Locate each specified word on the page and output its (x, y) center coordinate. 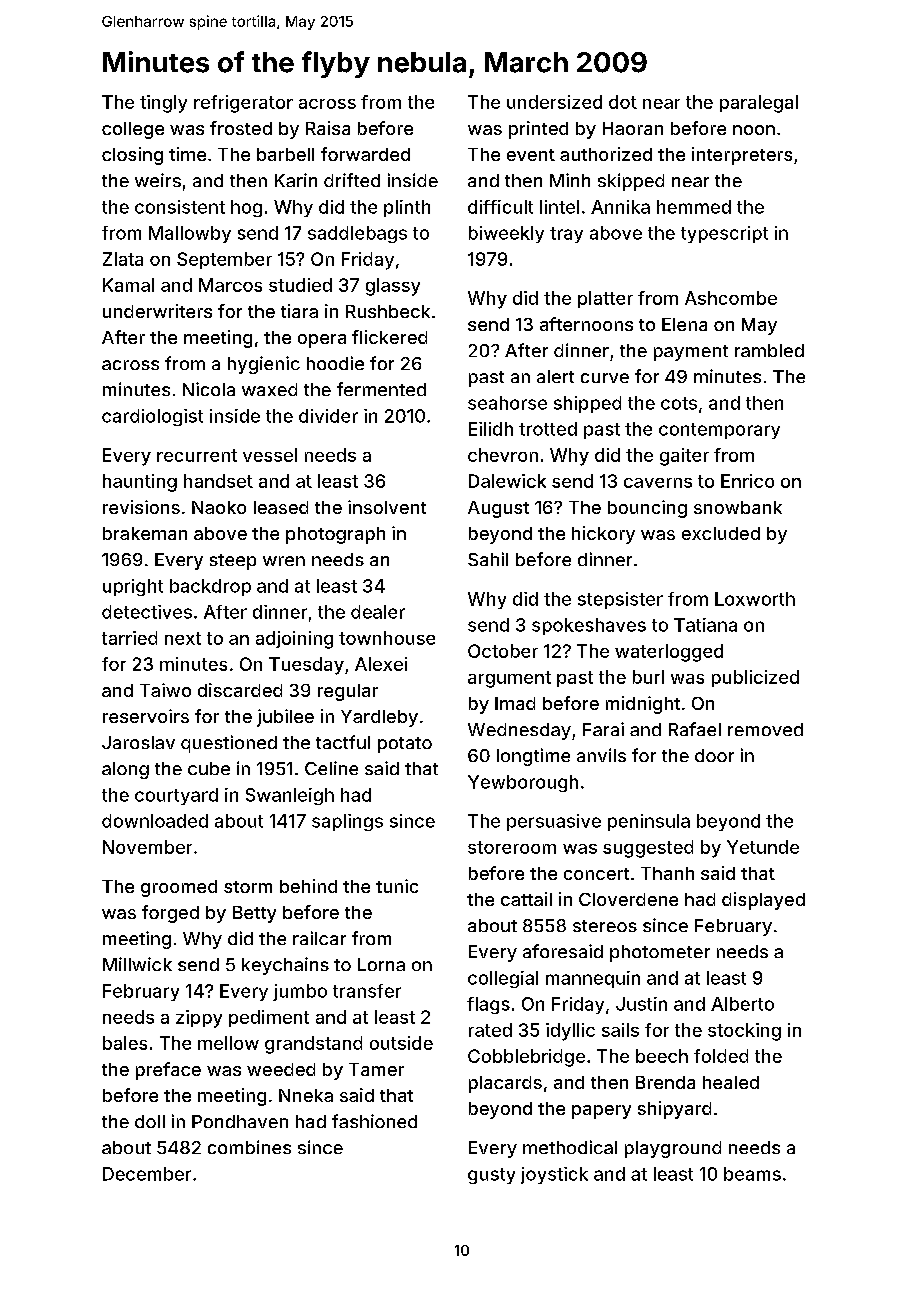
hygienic (264, 365)
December (147, 1174)
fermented (381, 389)
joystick (554, 1175)
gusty (491, 1176)
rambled (769, 350)
